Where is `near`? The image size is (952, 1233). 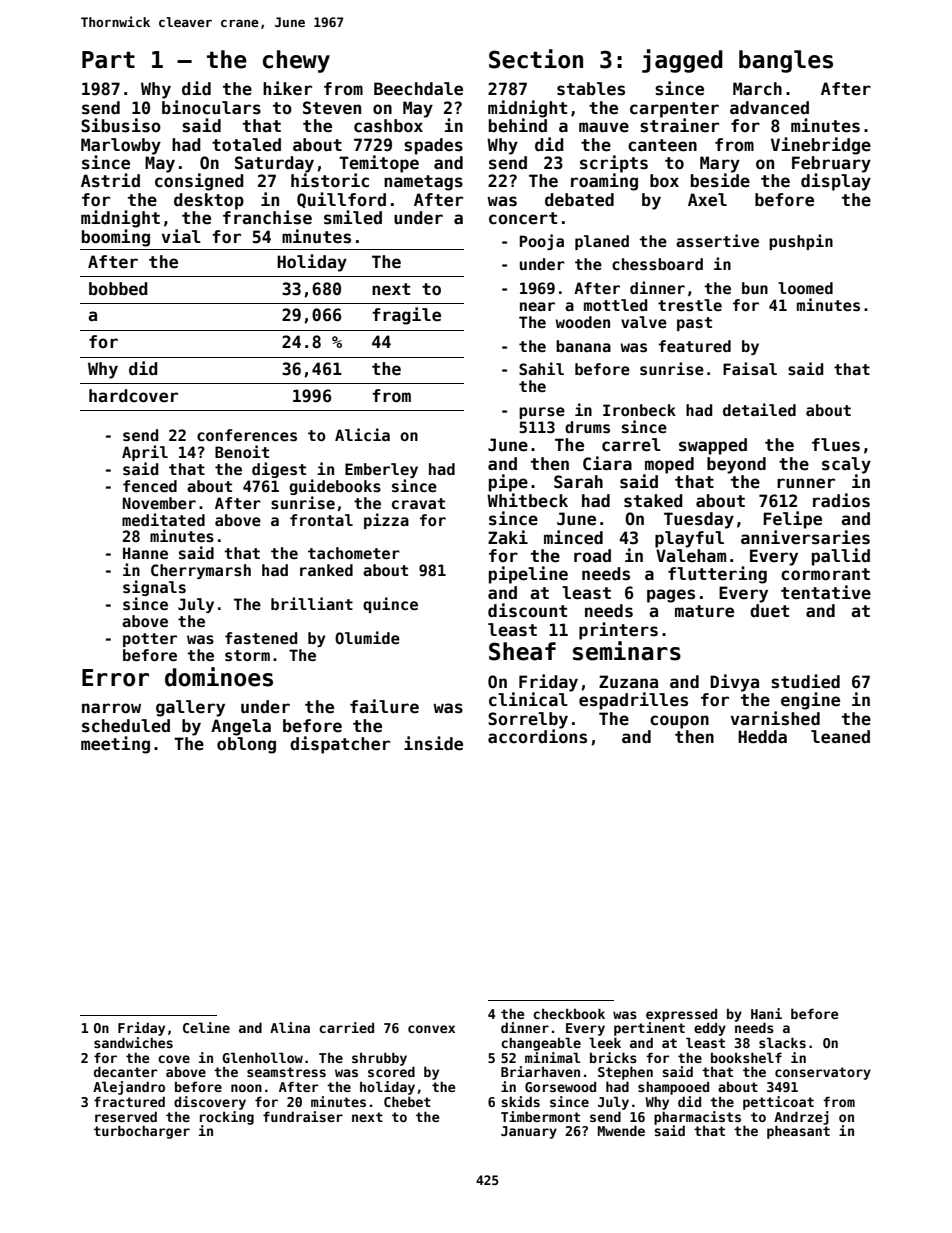 near is located at coordinates (537, 306).
